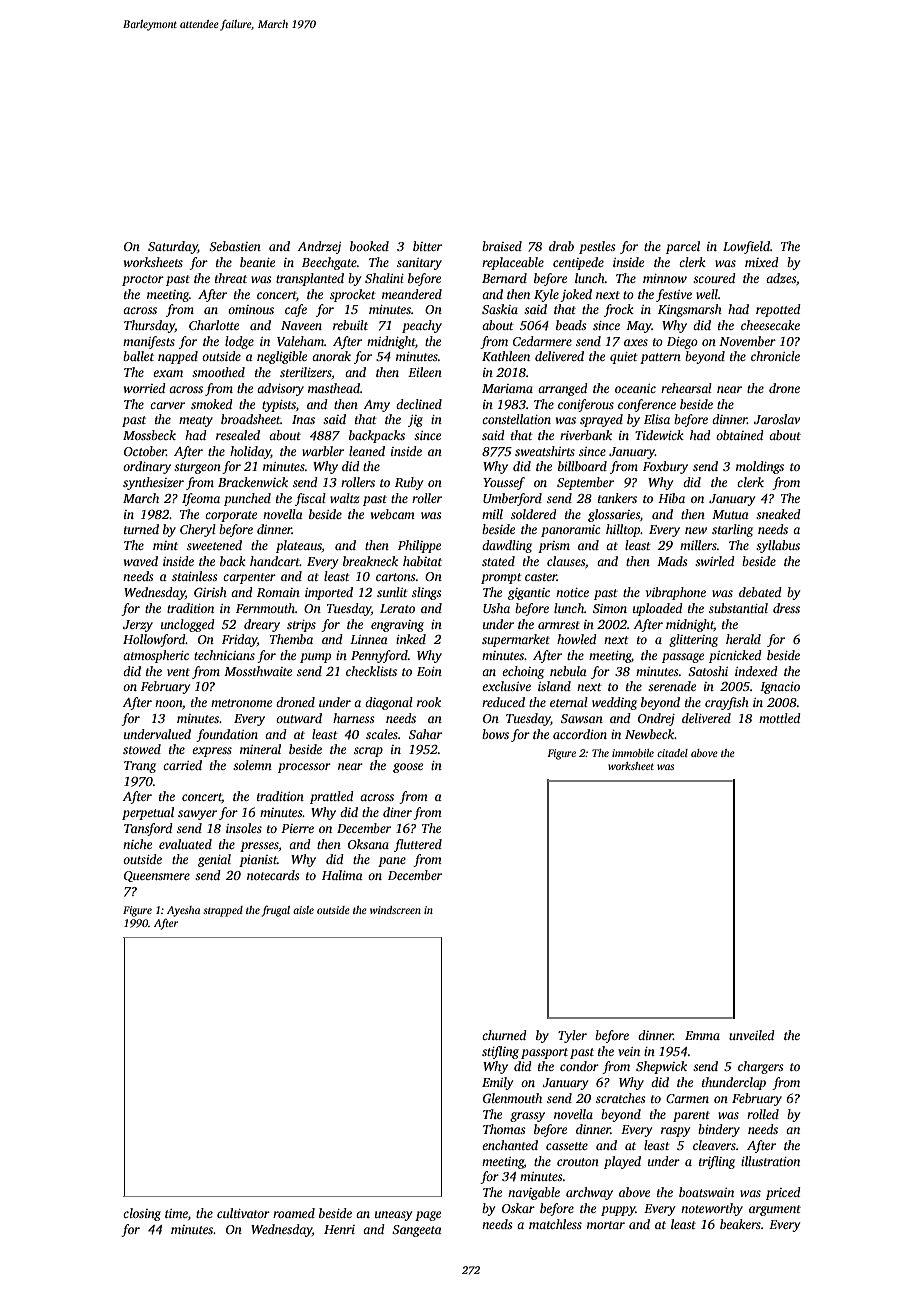 The width and height of the screenshot is (924, 1308). What do you see at coordinates (760, 592) in the screenshot?
I see `debated` at bounding box center [760, 592].
